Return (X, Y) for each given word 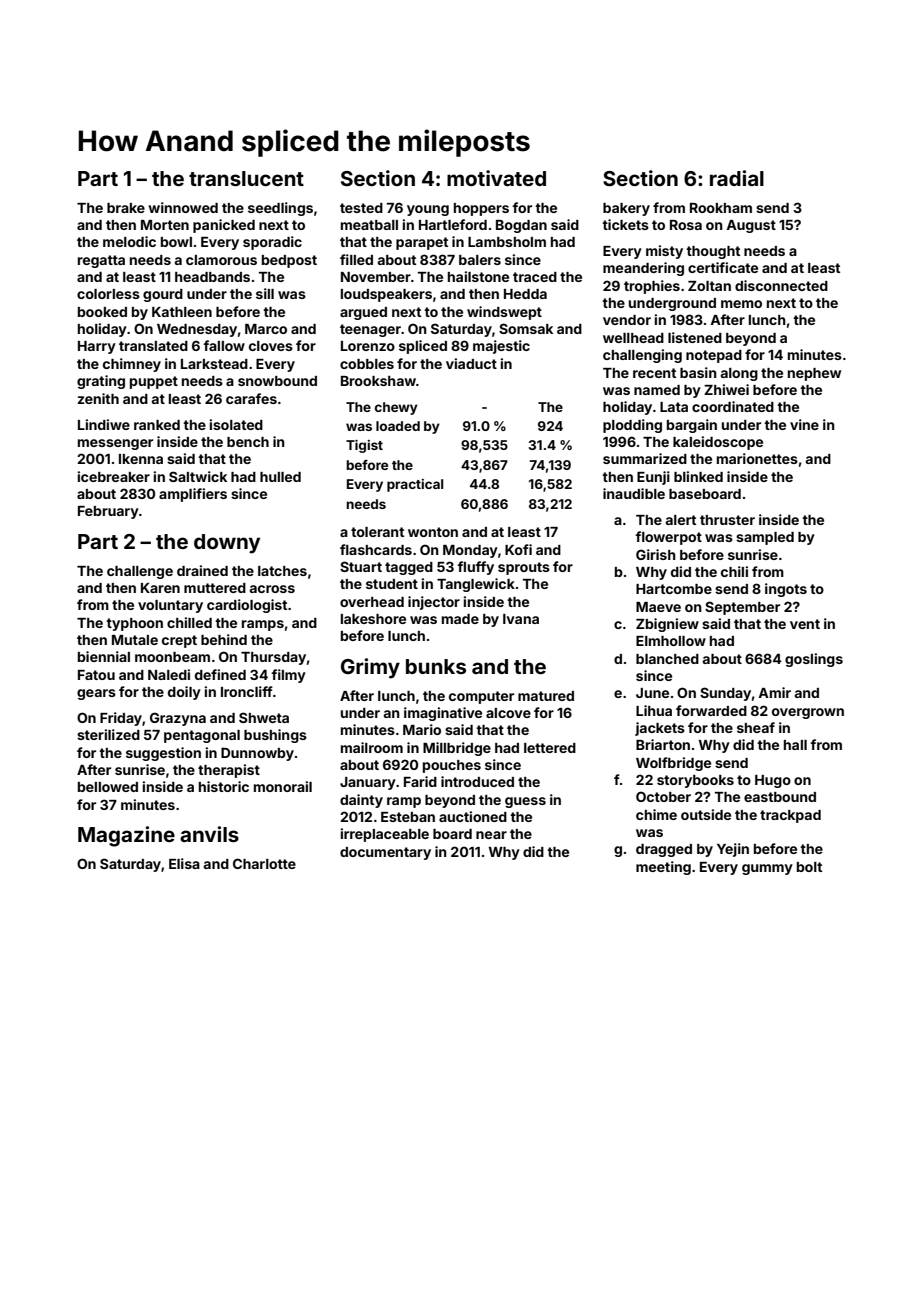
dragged (664, 850)
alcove (508, 713)
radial (737, 178)
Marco (266, 329)
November (376, 277)
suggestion (163, 754)
